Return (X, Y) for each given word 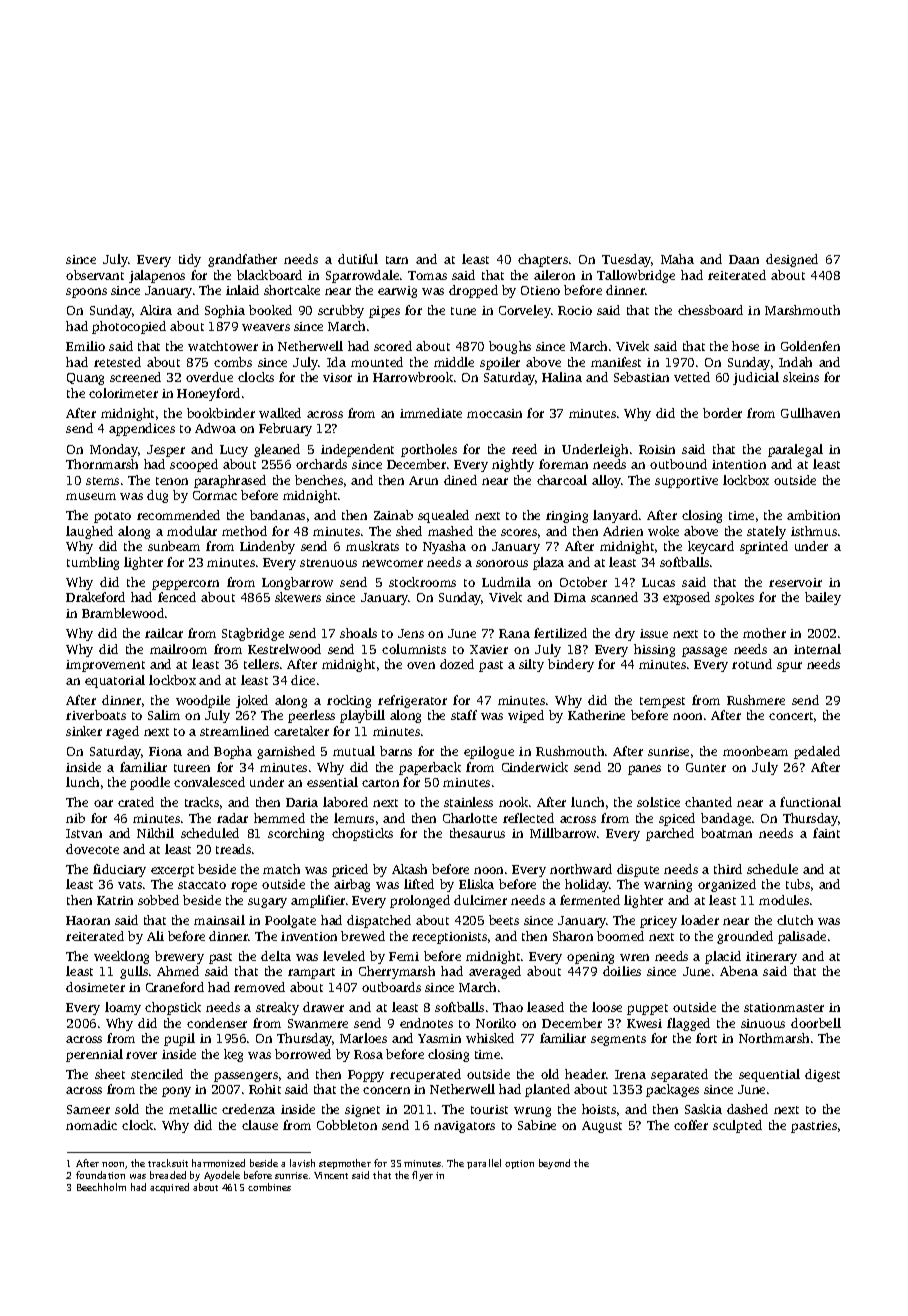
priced (350, 870)
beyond (554, 1164)
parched (670, 834)
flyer (422, 1176)
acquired (169, 1188)
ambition (813, 515)
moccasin (494, 413)
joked (252, 701)
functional (810, 802)
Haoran (88, 920)
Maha (677, 259)
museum (91, 496)
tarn (397, 260)
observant (95, 275)
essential (332, 782)
